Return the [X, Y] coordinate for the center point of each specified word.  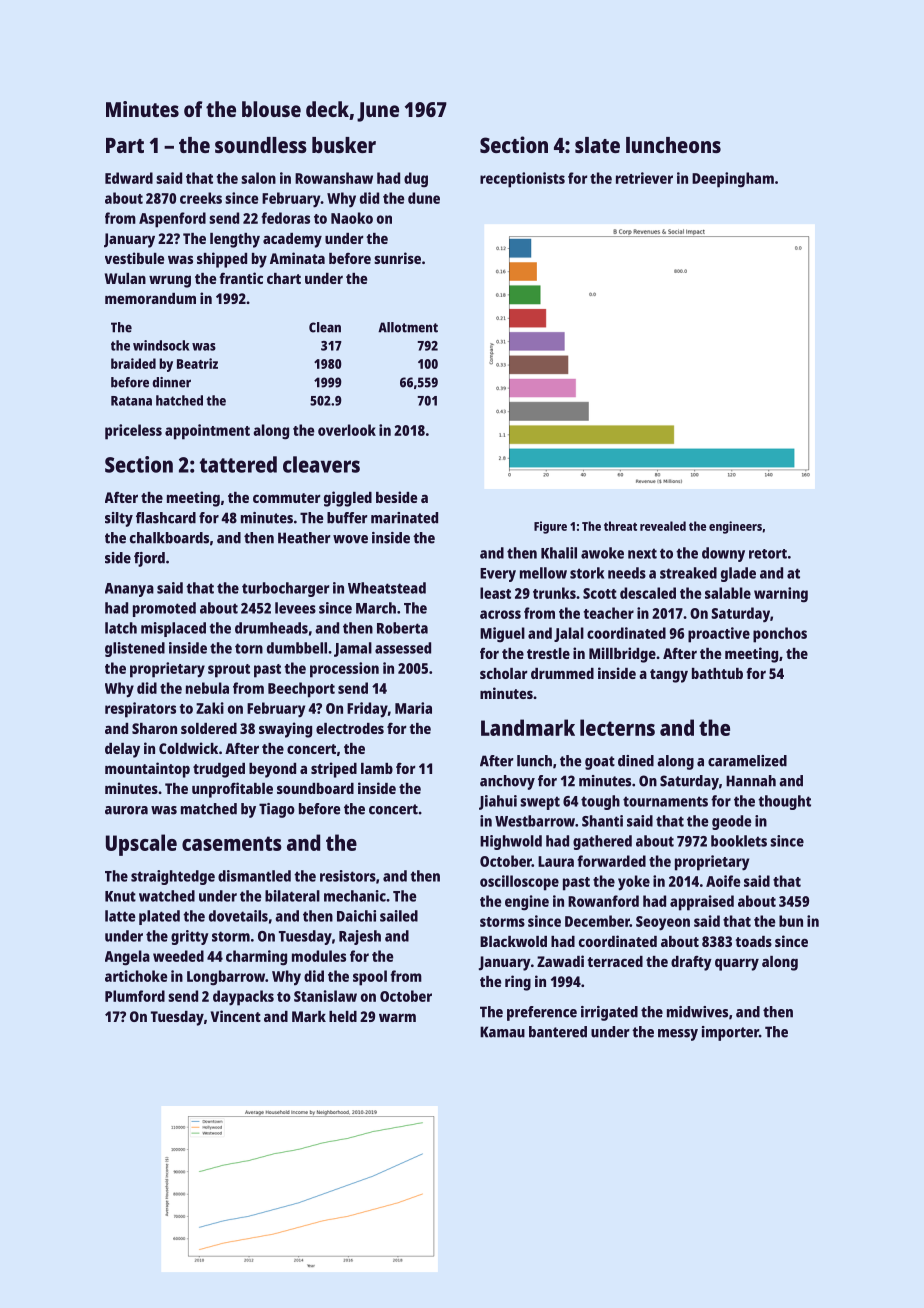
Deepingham [733, 180]
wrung [170, 281]
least [495, 593]
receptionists [522, 180]
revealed [663, 526]
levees [295, 608]
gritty [190, 937]
